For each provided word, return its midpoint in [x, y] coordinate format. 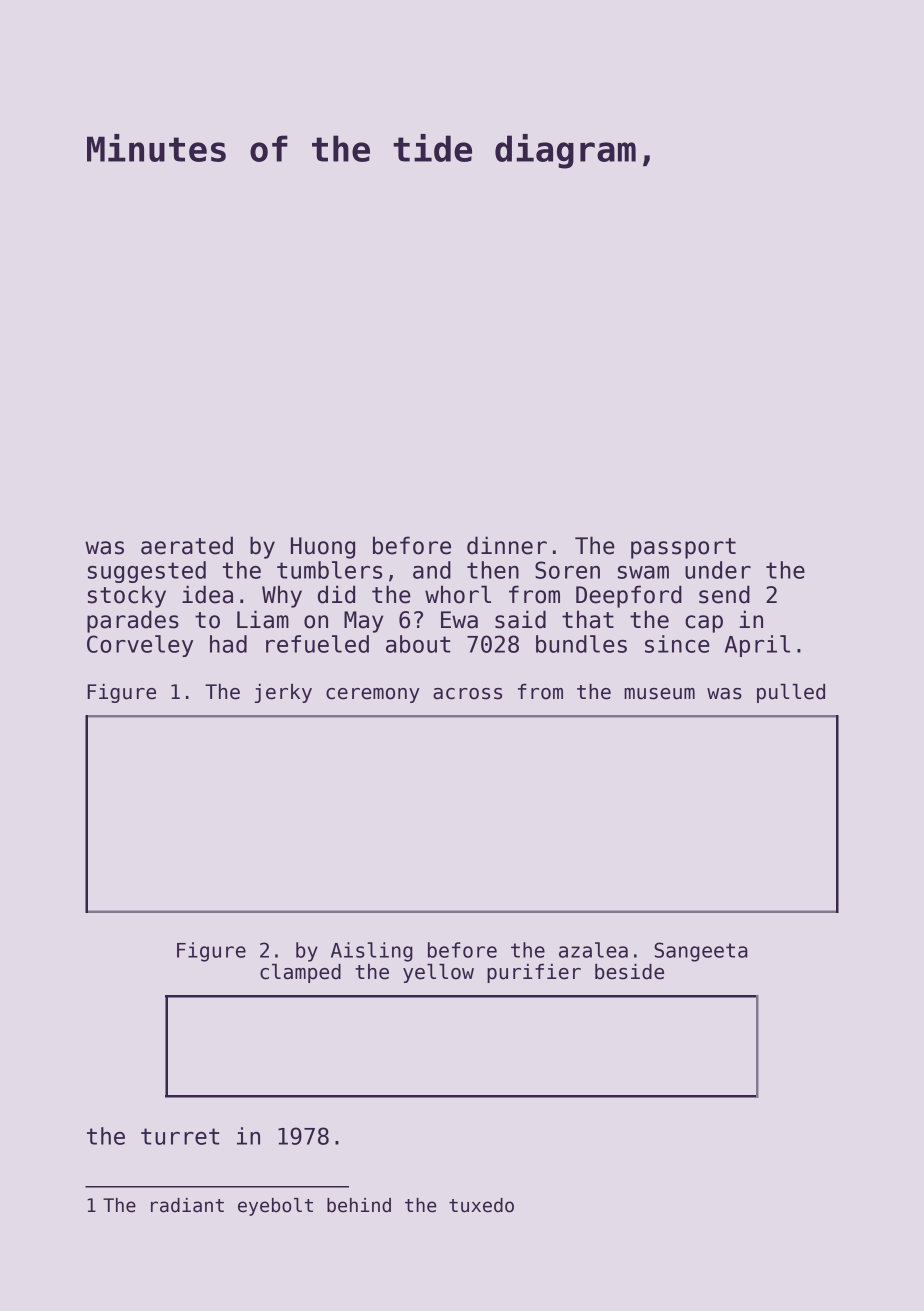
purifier [534, 973]
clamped [300, 973]
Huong [323, 548]
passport [683, 548]
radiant [187, 1205]
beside [629, 972]
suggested [147, 572]
